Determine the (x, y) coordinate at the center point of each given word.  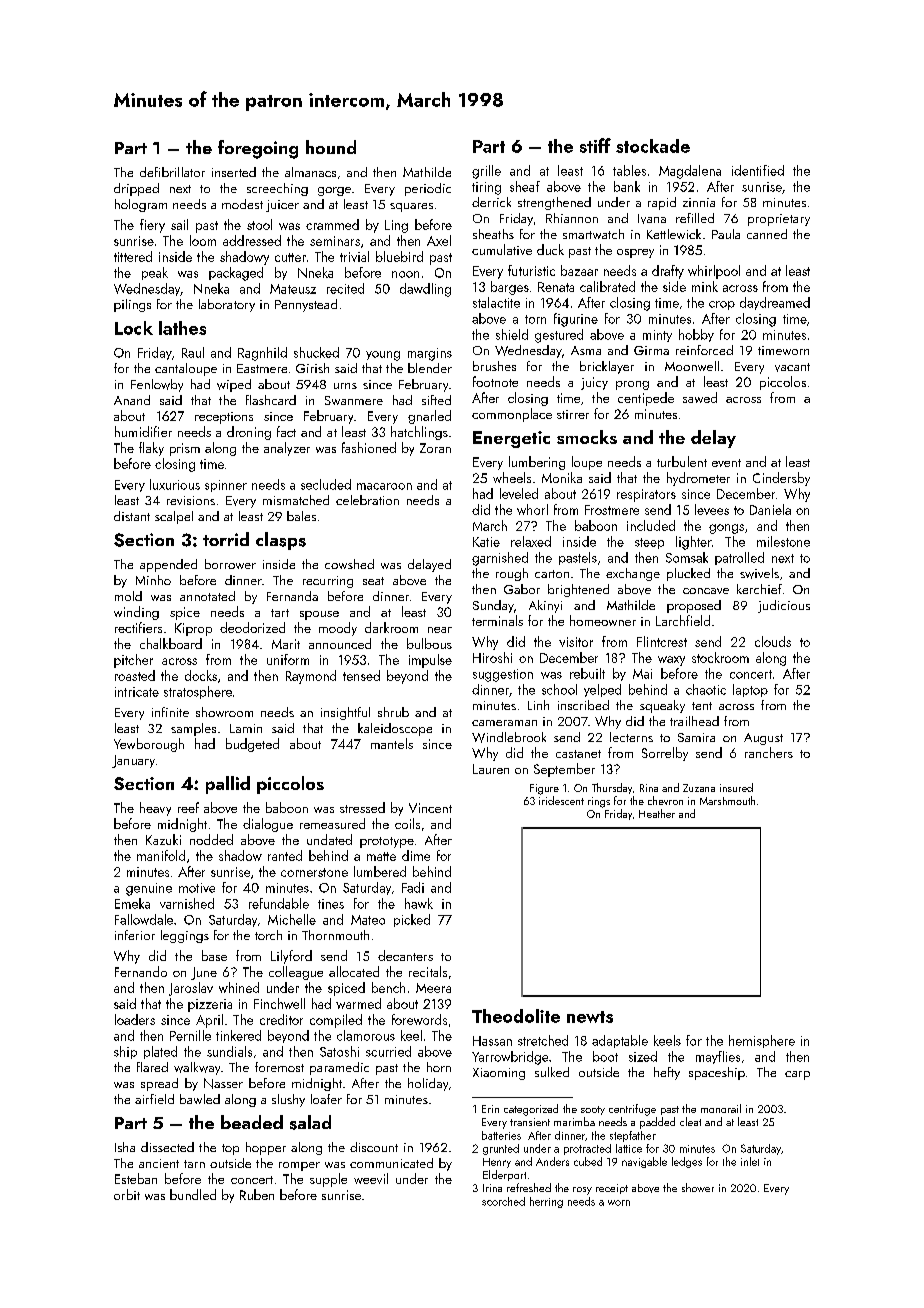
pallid (228, 785)
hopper (266, 1148)
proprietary (779, 220)
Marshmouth (727, 800)
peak (155, 273)
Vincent (430, 808)
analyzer (287, 449)
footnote (495, 381)
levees (712, 509)
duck (550, 249)
